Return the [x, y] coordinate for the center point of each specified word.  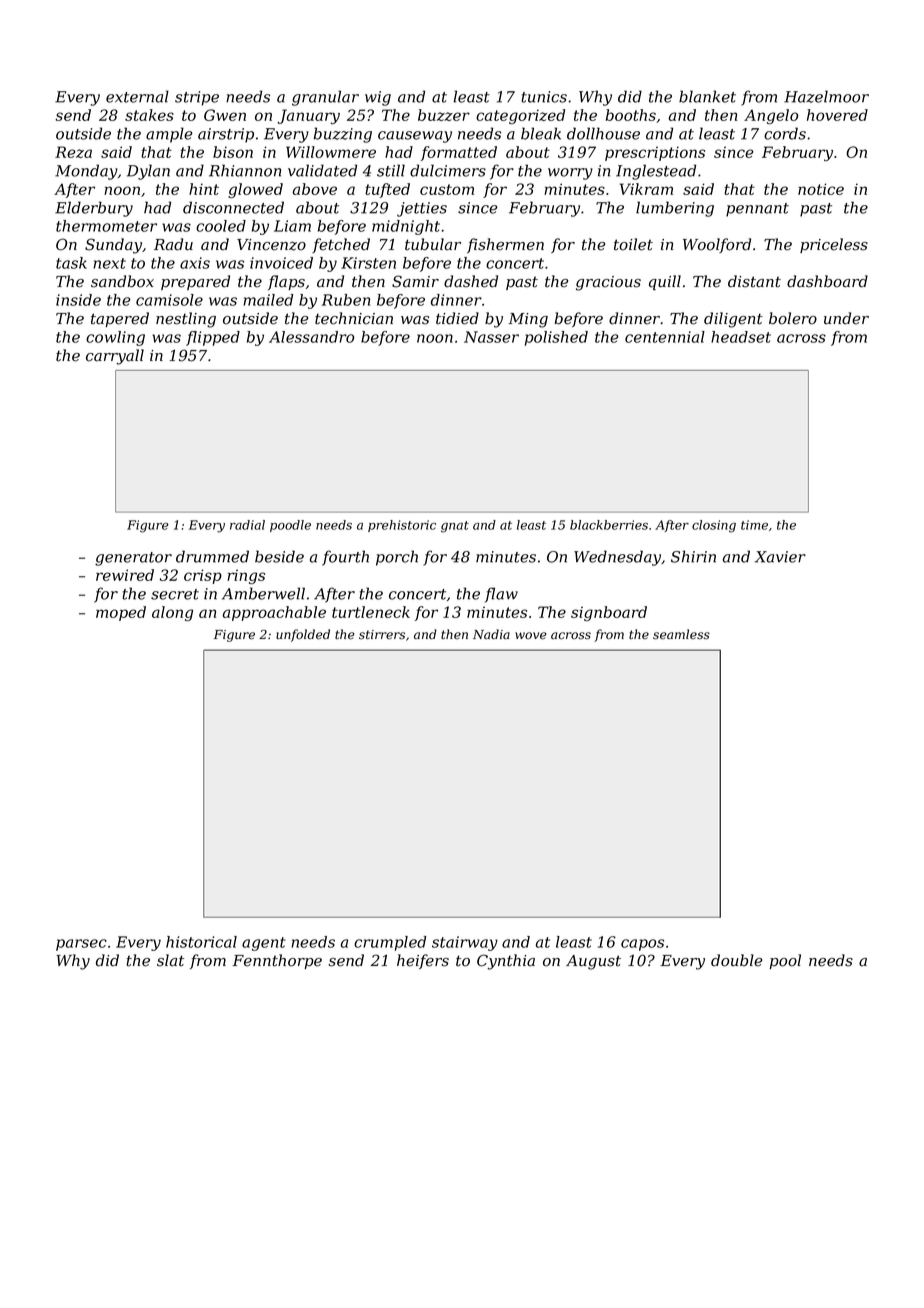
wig [378, 98]
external [137, 96]
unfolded [303, 635]
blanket [707, 96]
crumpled [390, 943]
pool [785, 961]
